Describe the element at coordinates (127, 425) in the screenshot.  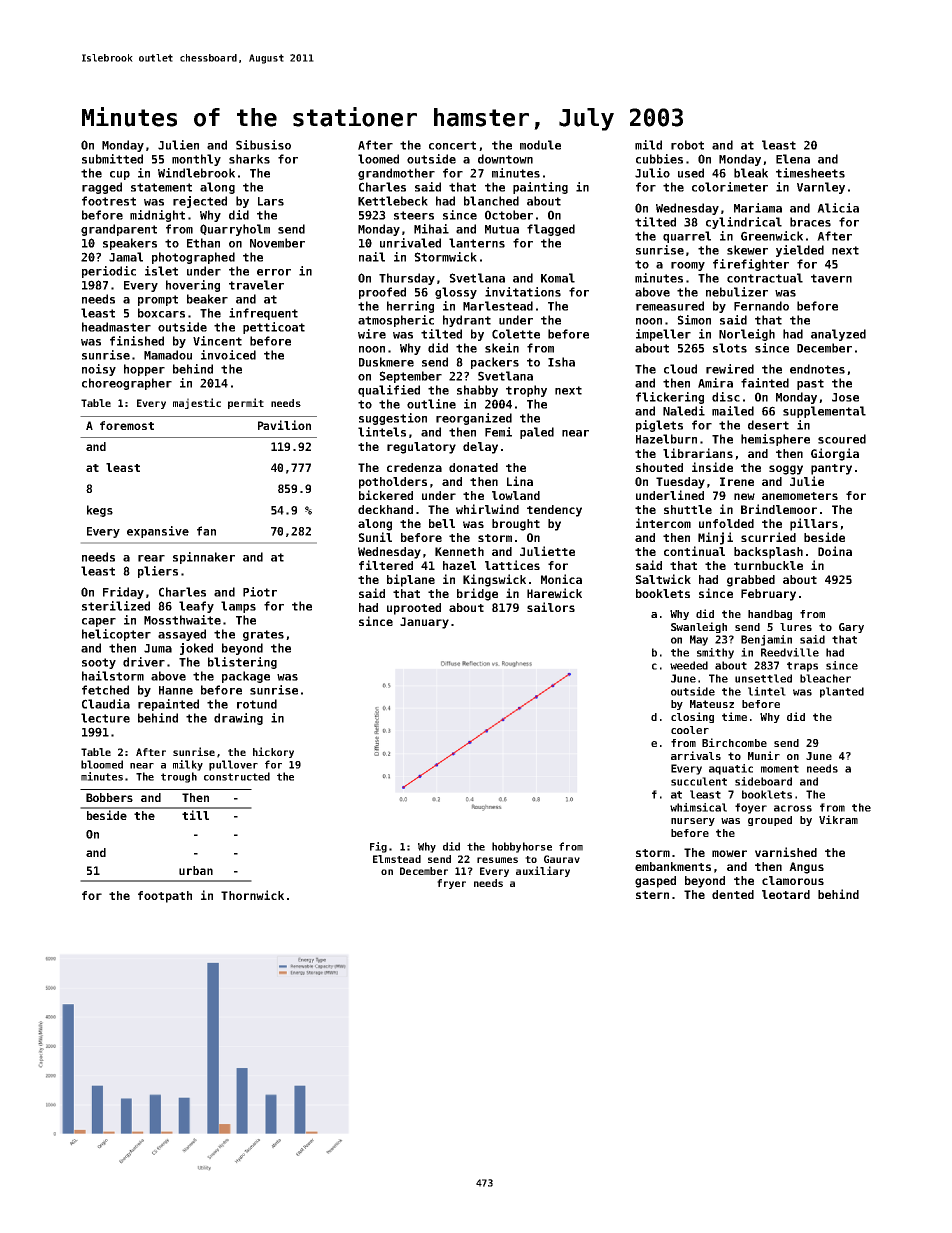
I see `foremost` at that location.
